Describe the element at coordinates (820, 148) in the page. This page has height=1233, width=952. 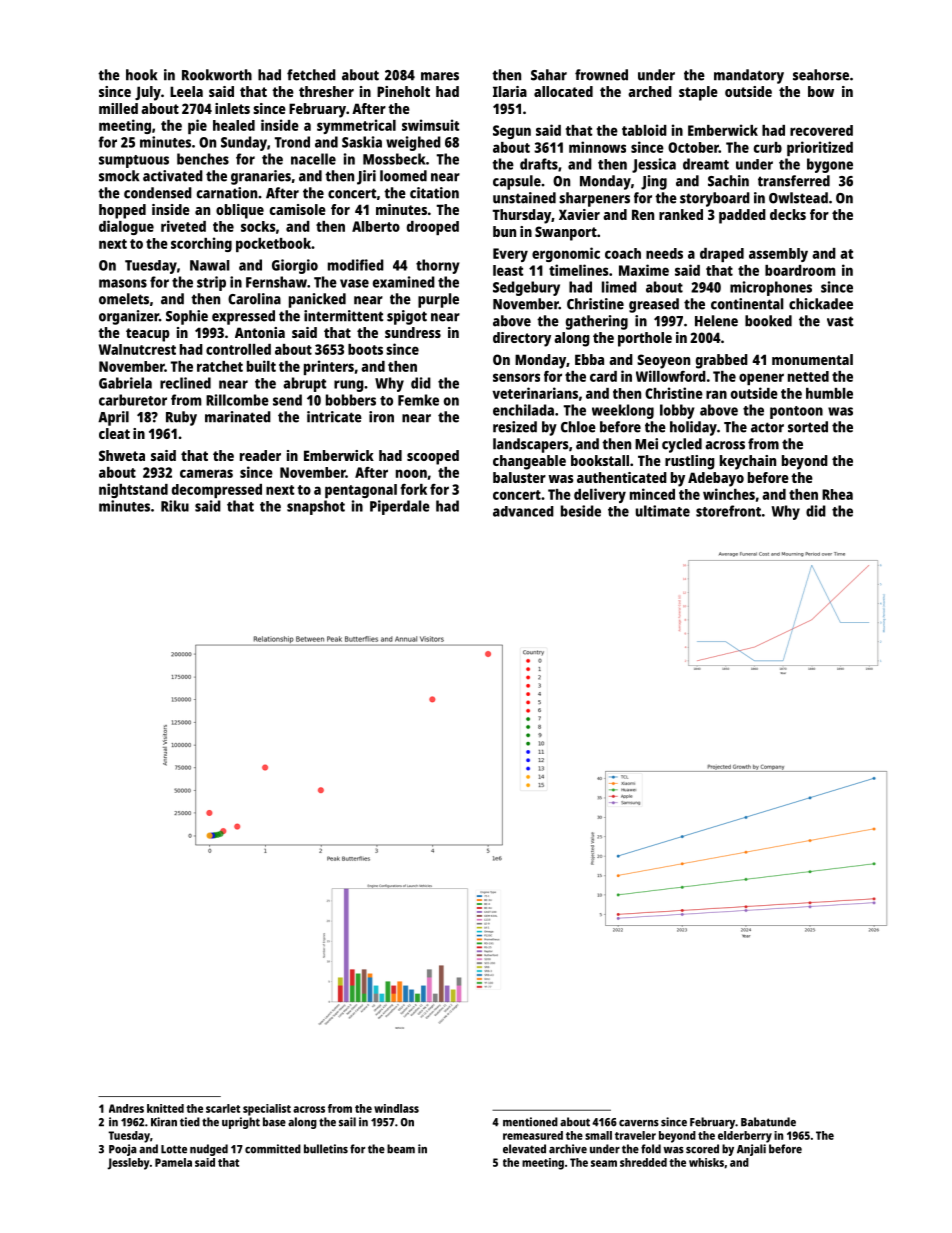
I see `prioritized` at that location.
